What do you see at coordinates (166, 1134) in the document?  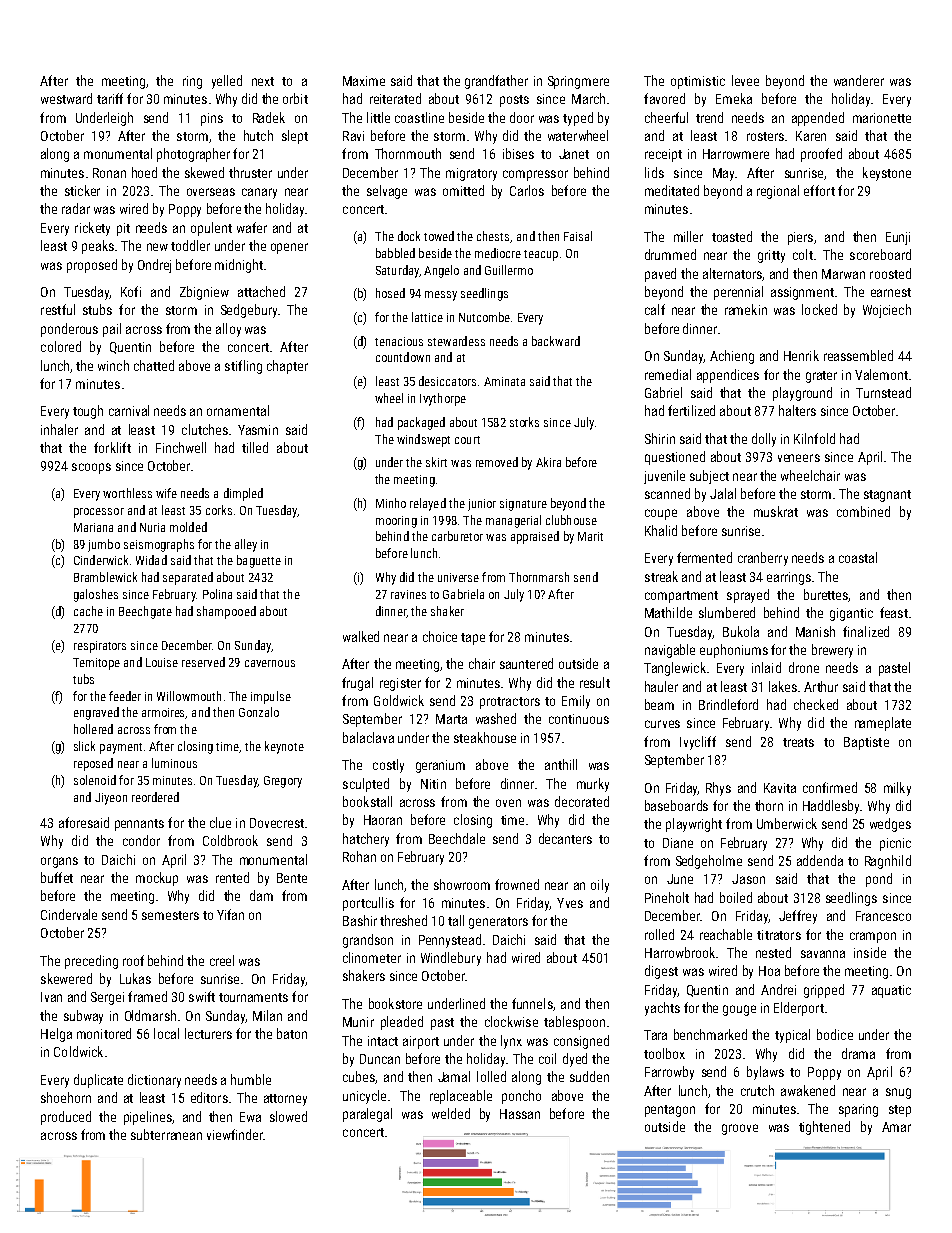 I see `subterranean` at bounding box center [166, 1134].
